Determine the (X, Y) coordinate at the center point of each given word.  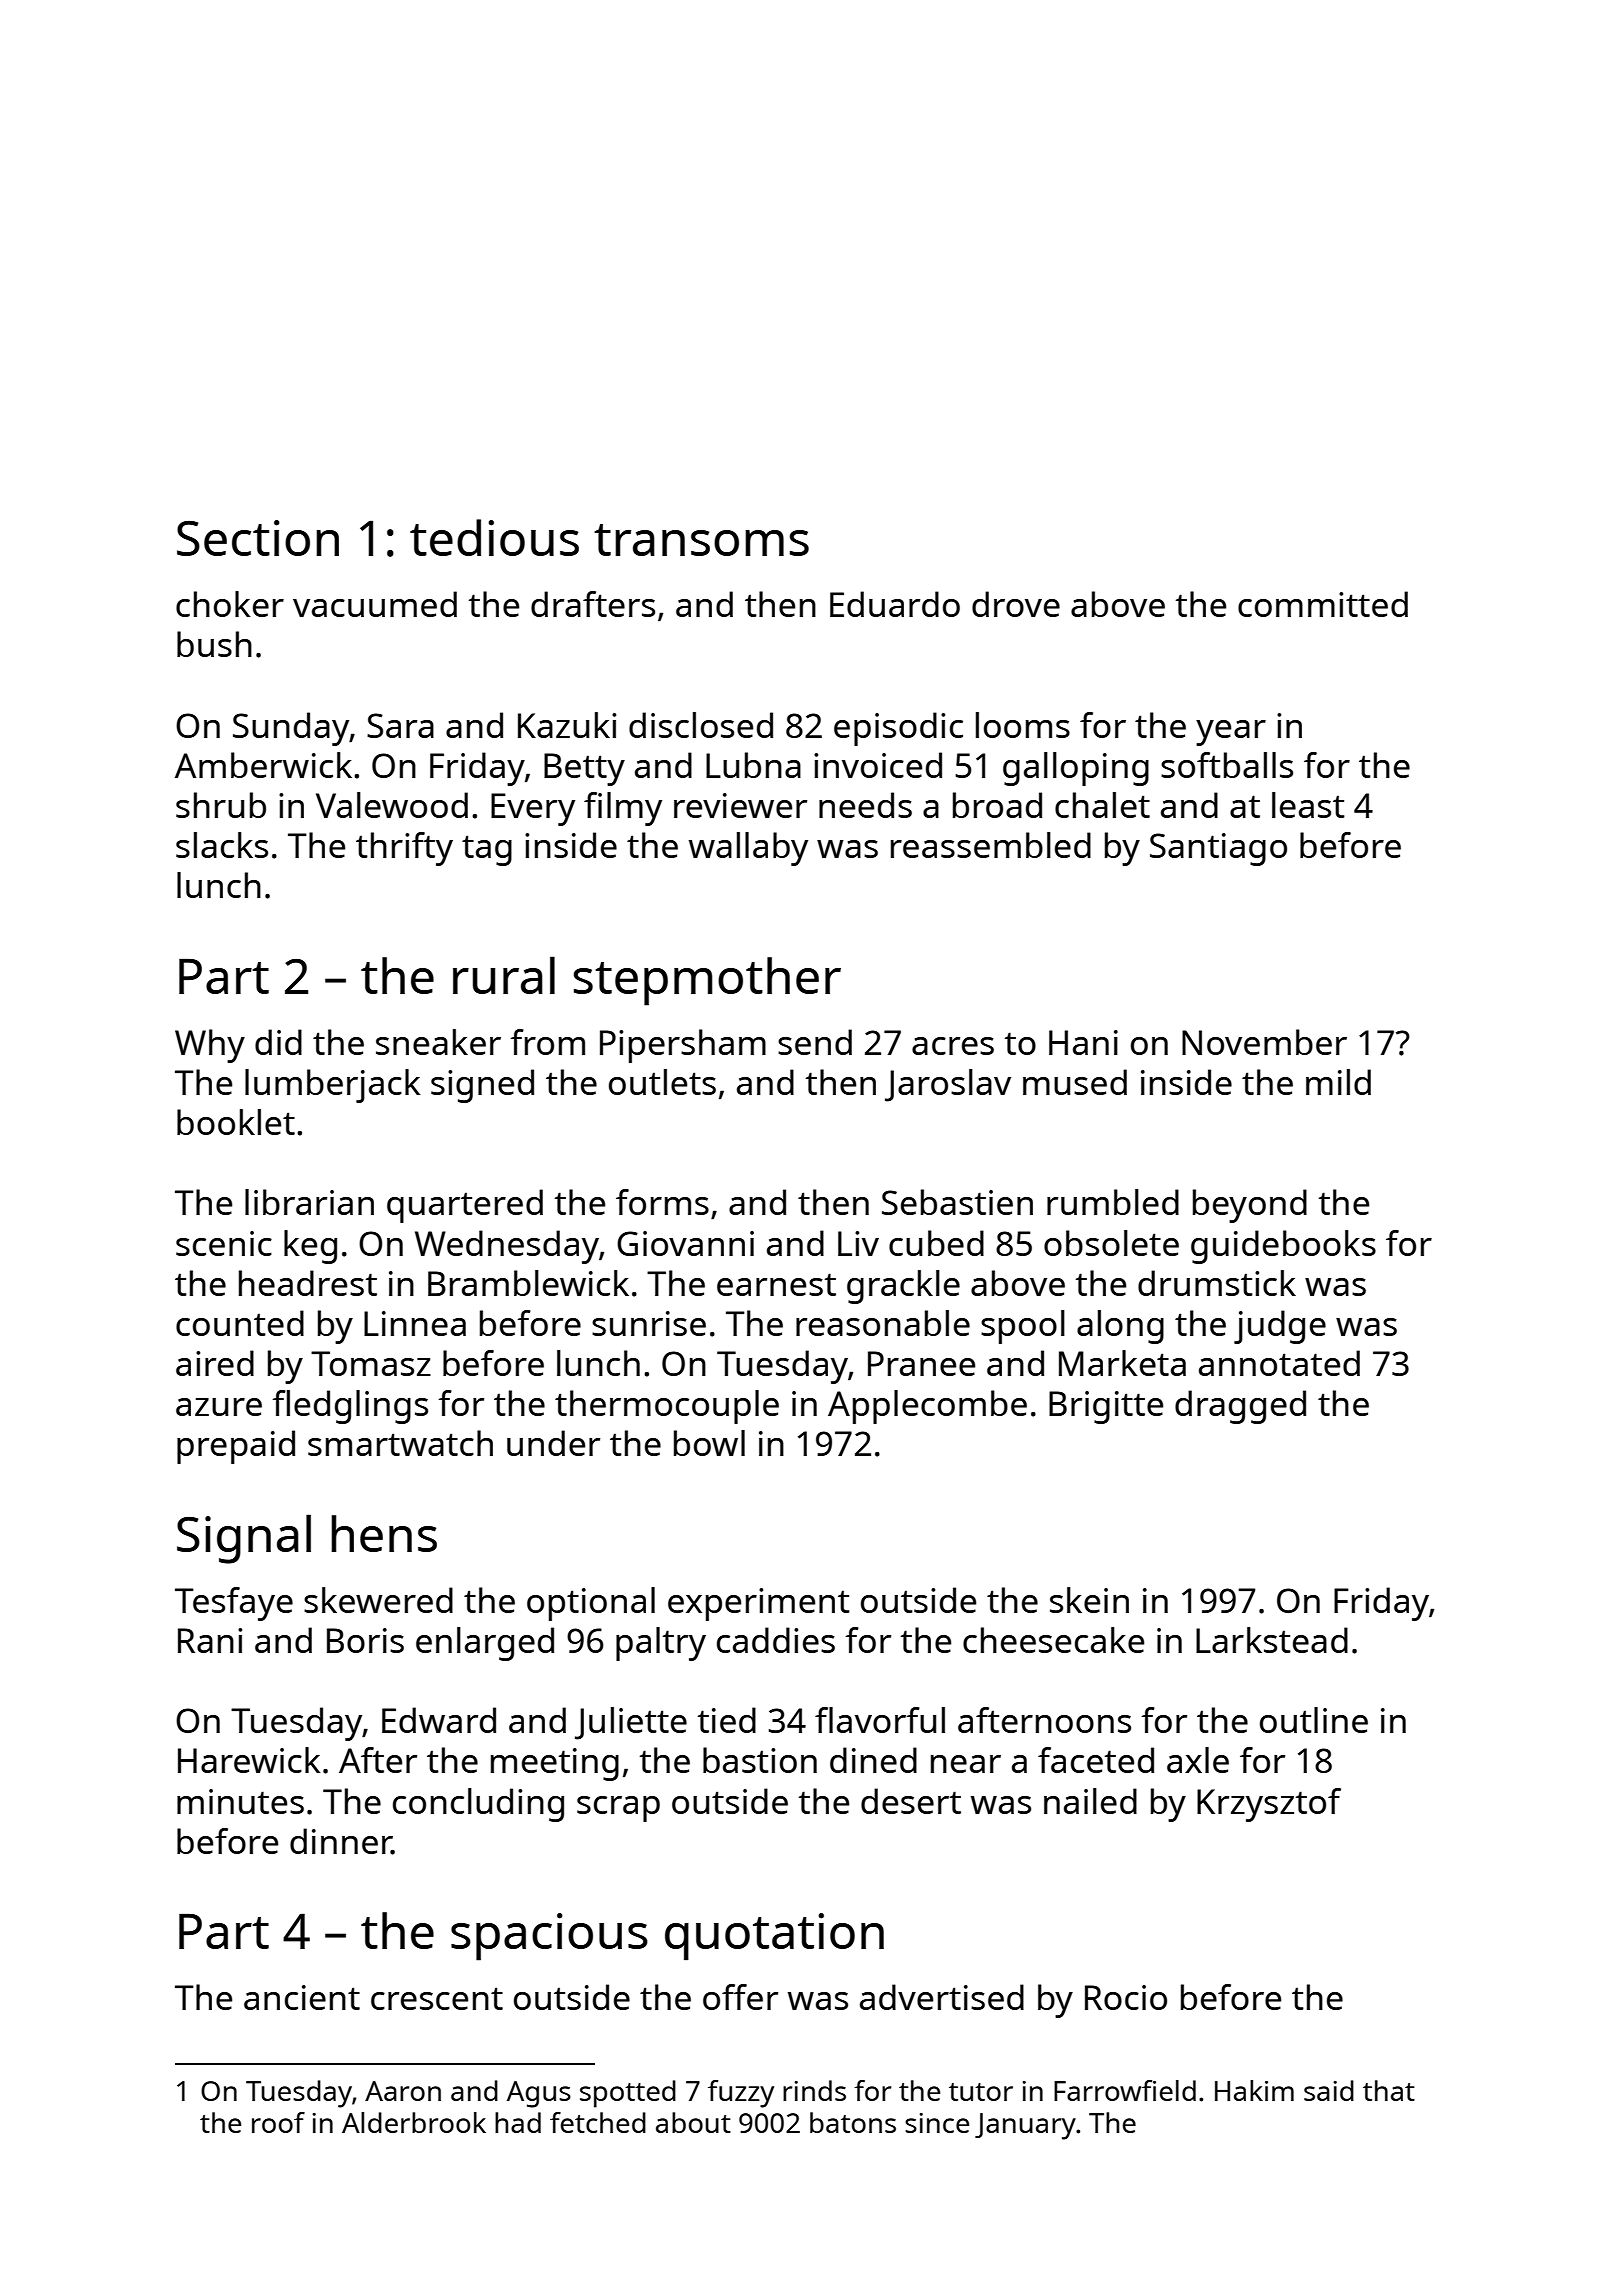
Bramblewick (528, 1283)
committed (1323, 604)
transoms (701, 540)
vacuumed (375, 604)
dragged (1240, 1407)
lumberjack (333, 1086)
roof (278, 2122)
